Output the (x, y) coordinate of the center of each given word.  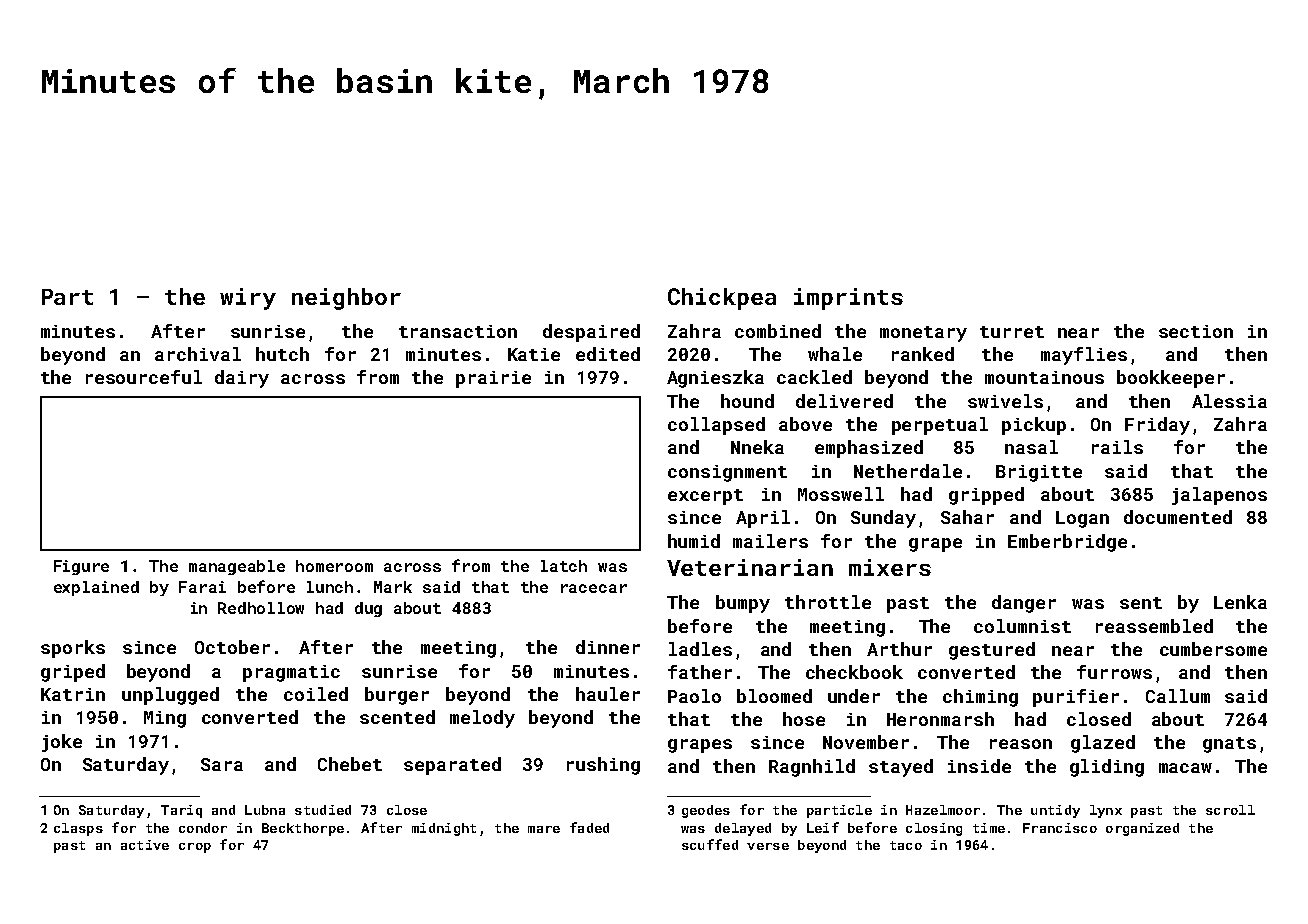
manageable (237, 567)
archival (198, 354)
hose (804, 719)
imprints (848, 299)
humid (694, 541)
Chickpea (722, 299)
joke (62, 743)
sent (1141, 603)
